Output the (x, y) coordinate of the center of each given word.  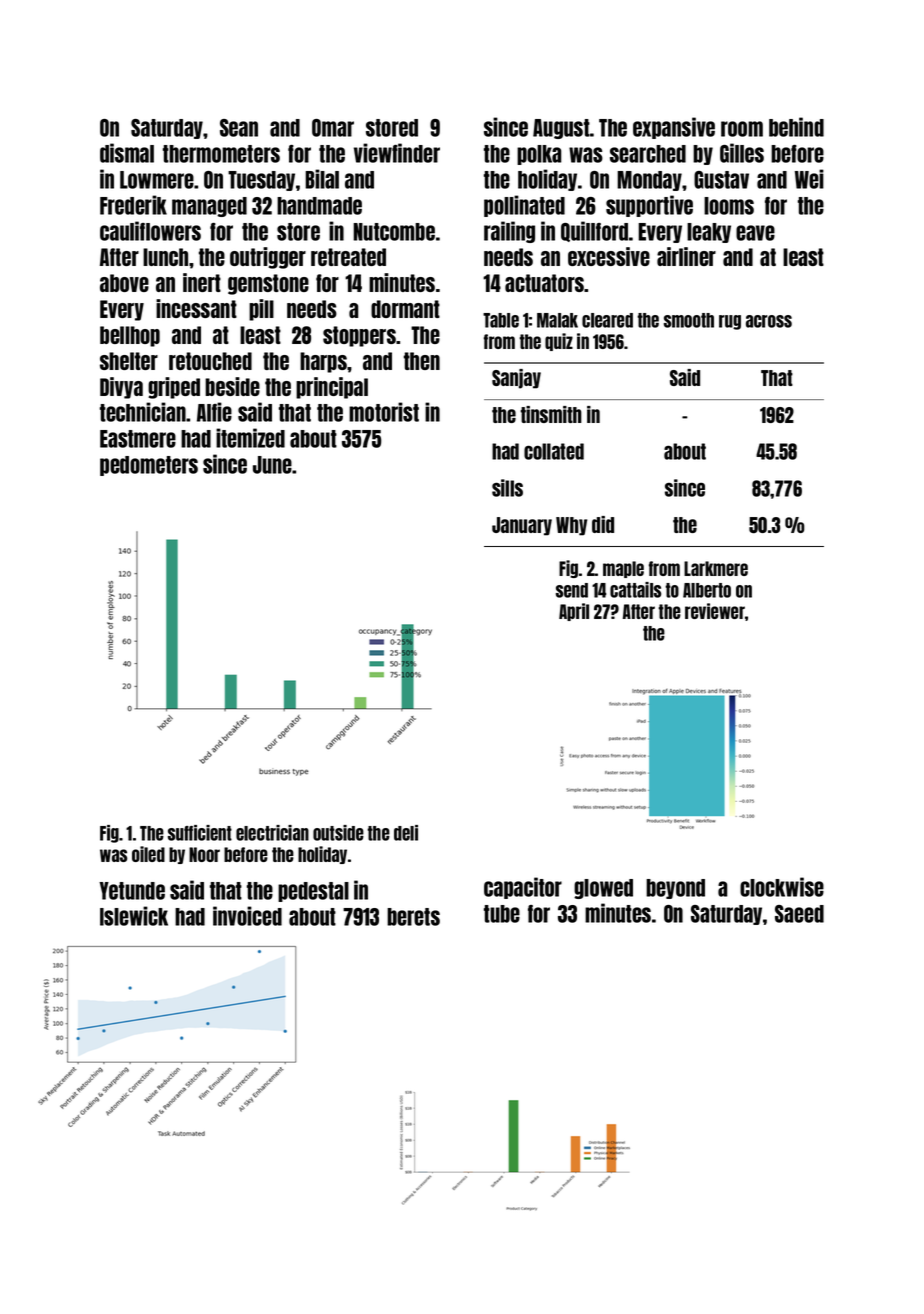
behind (796, 127)
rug (730, 322)
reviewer (715, 611)
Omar (333, 128)
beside (232, 386)
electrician (272, 833)
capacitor (523, 888)
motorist (384, 412)
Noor (204, 854)
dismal (127, 153)
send (572, 590)
